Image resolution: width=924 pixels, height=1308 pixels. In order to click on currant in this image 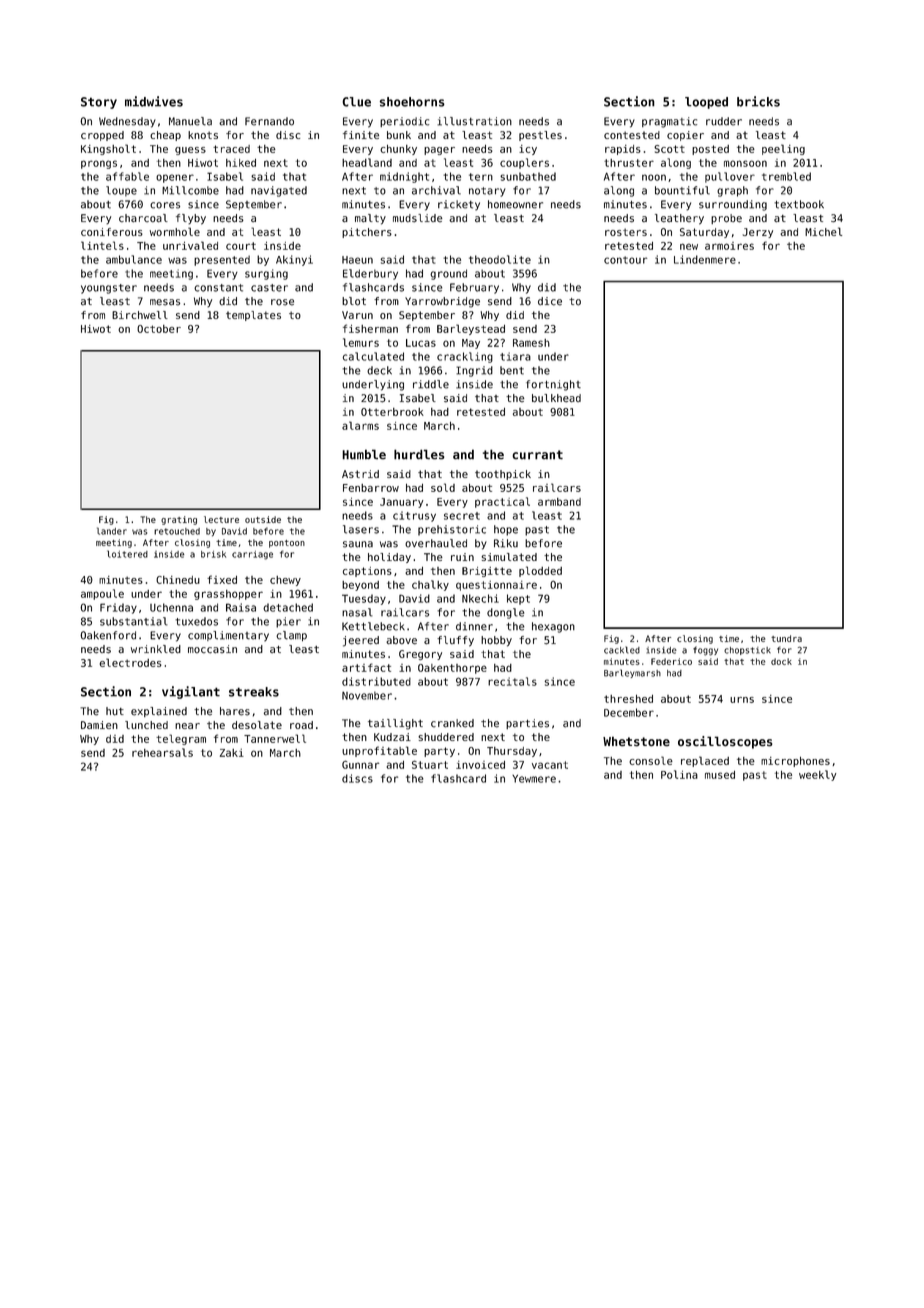, I will do `click(537, 455)`.
